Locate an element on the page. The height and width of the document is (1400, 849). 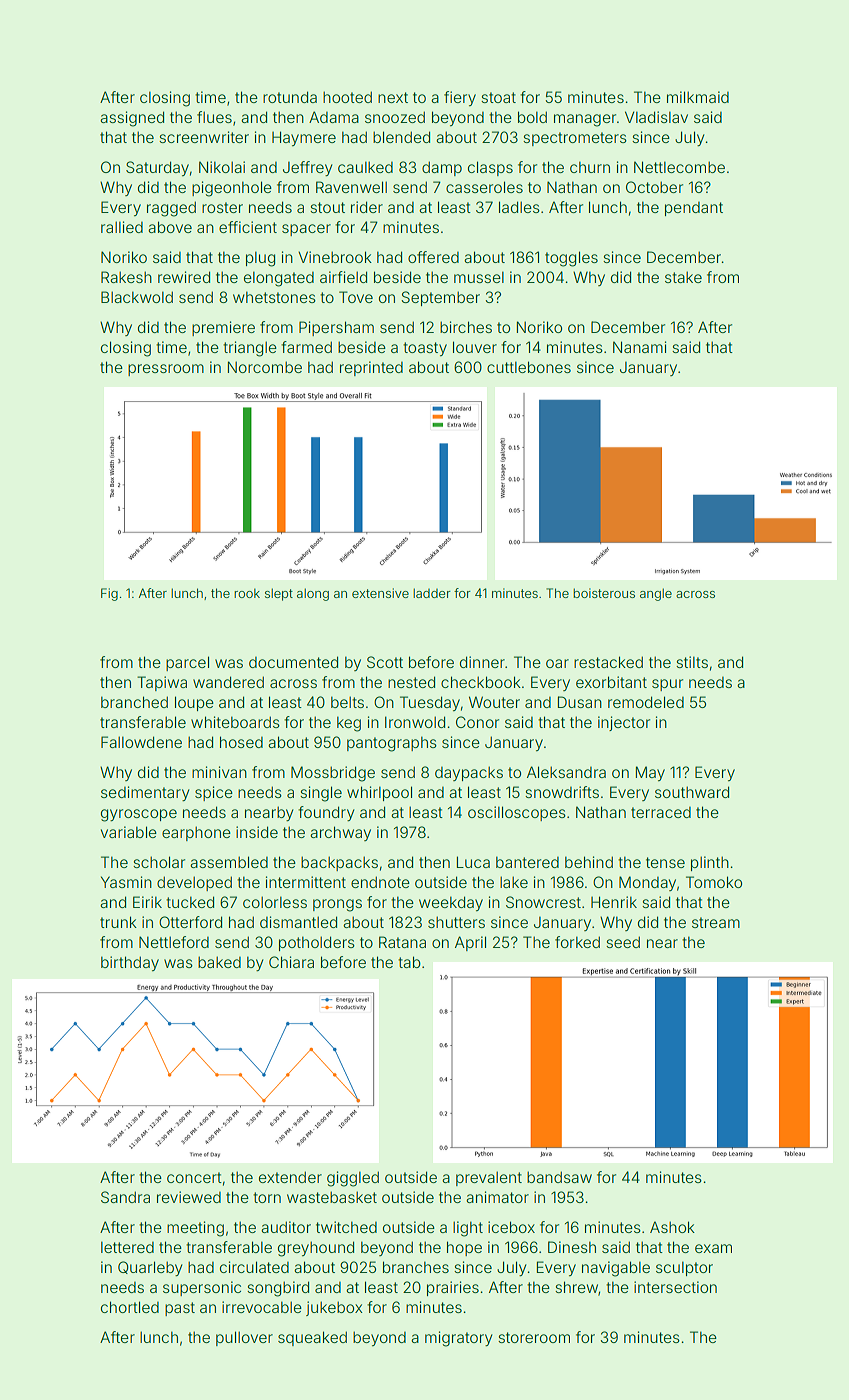
milkmaid is located at coordinates (698, 97).
